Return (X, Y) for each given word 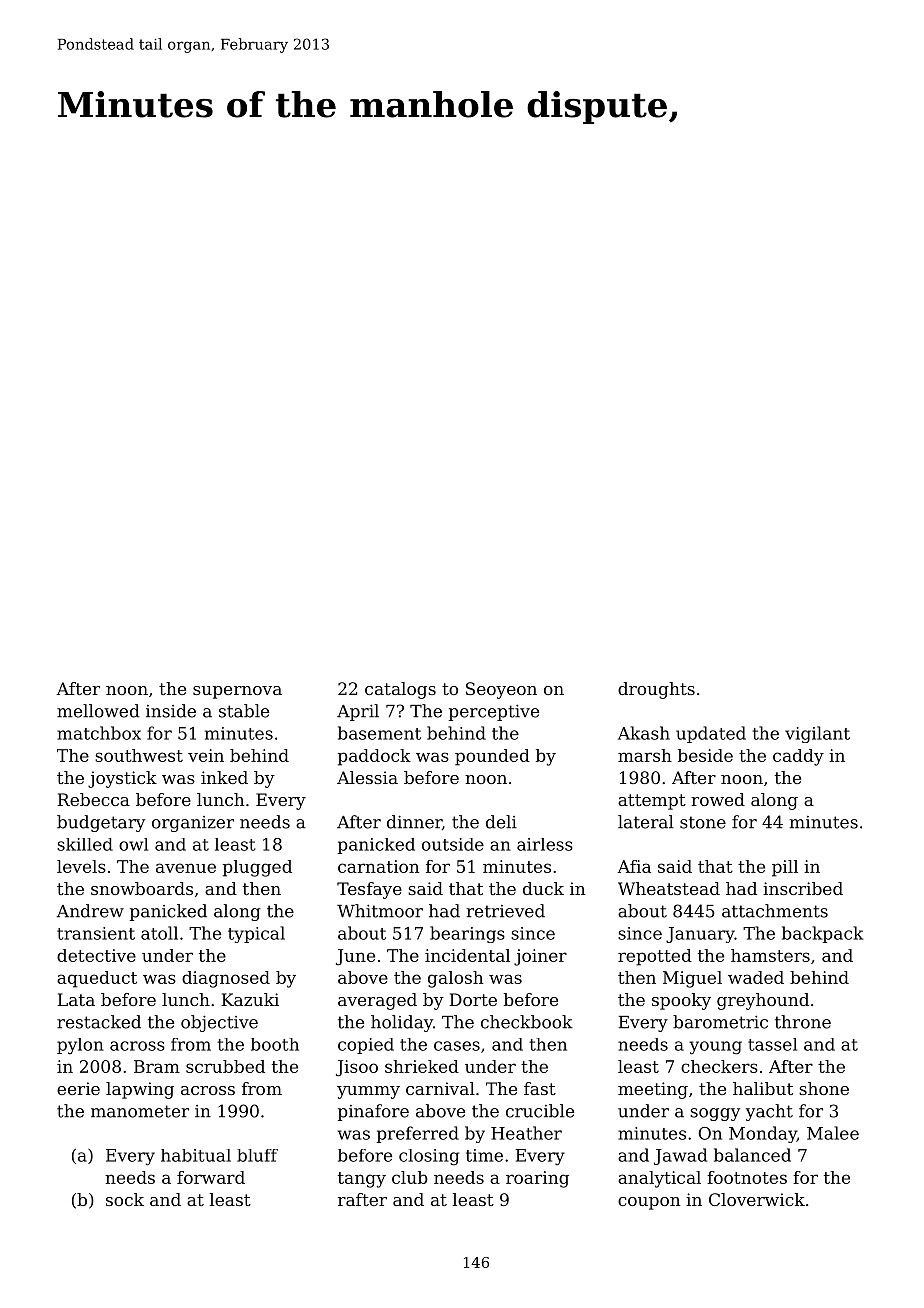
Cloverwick (757, 1199)
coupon (649, 1203)
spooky (681, 1001)
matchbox (99, 733)
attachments (775, 911)
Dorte (473, 999)
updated (711, 734)
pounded (492, 757)
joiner (540, 957)
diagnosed (226, 979)
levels (81, 866)
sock (125, 1199)
